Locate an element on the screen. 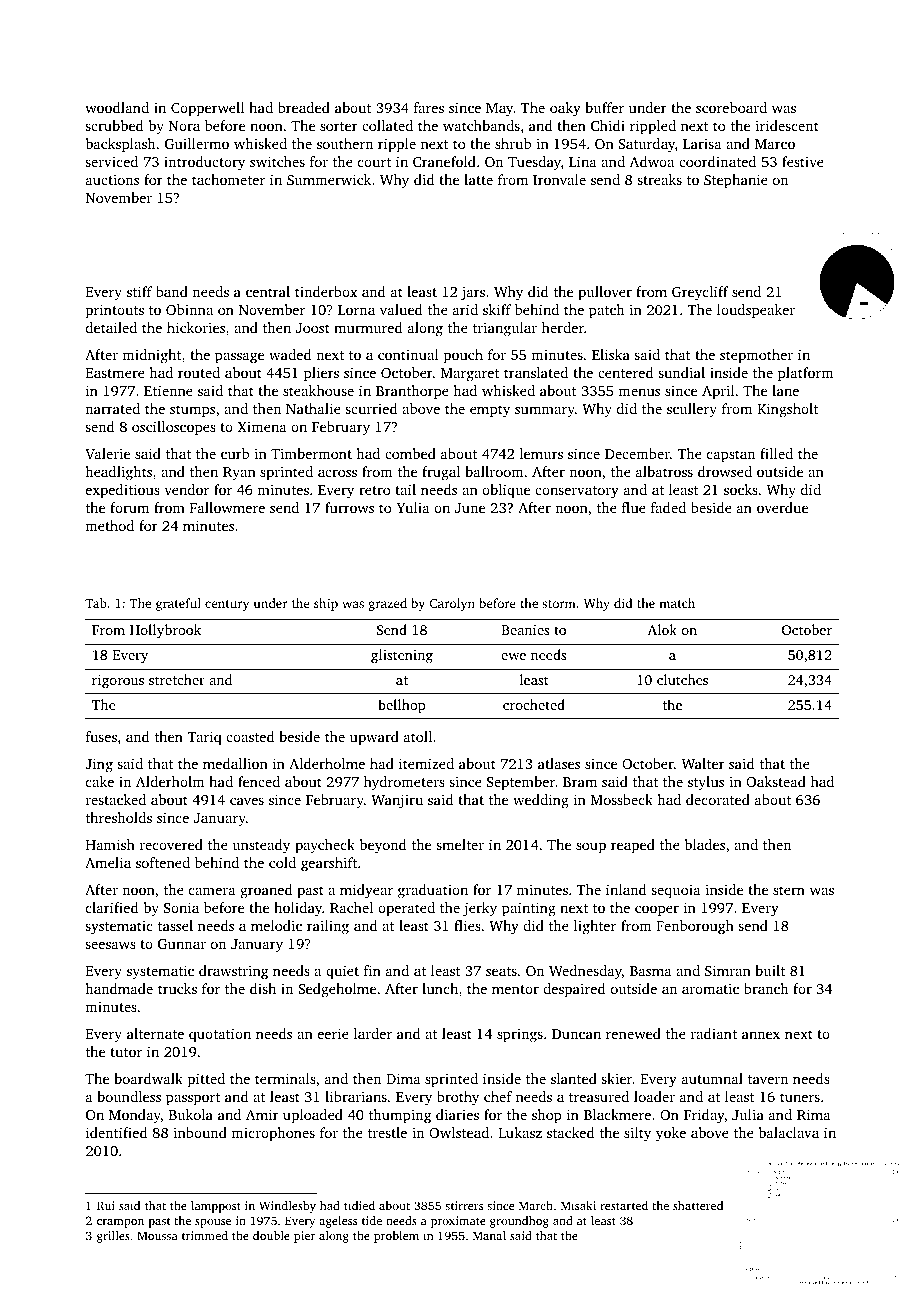  grilles is located at coordinates (113, 1237).
